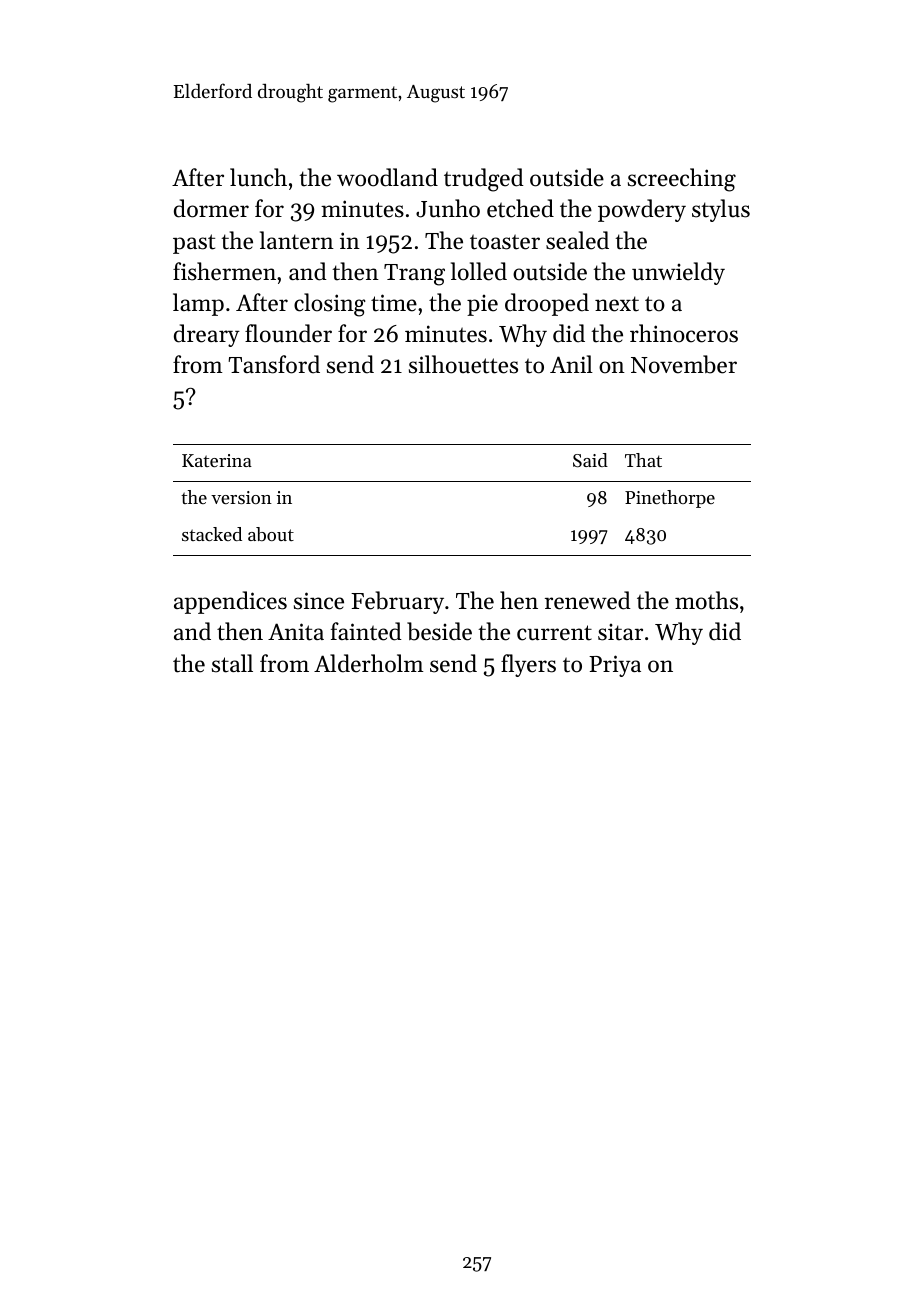  What do you see at coordinates (463, 364) in the image?
I see `silhouettes` at bounding box center [463, 364].
